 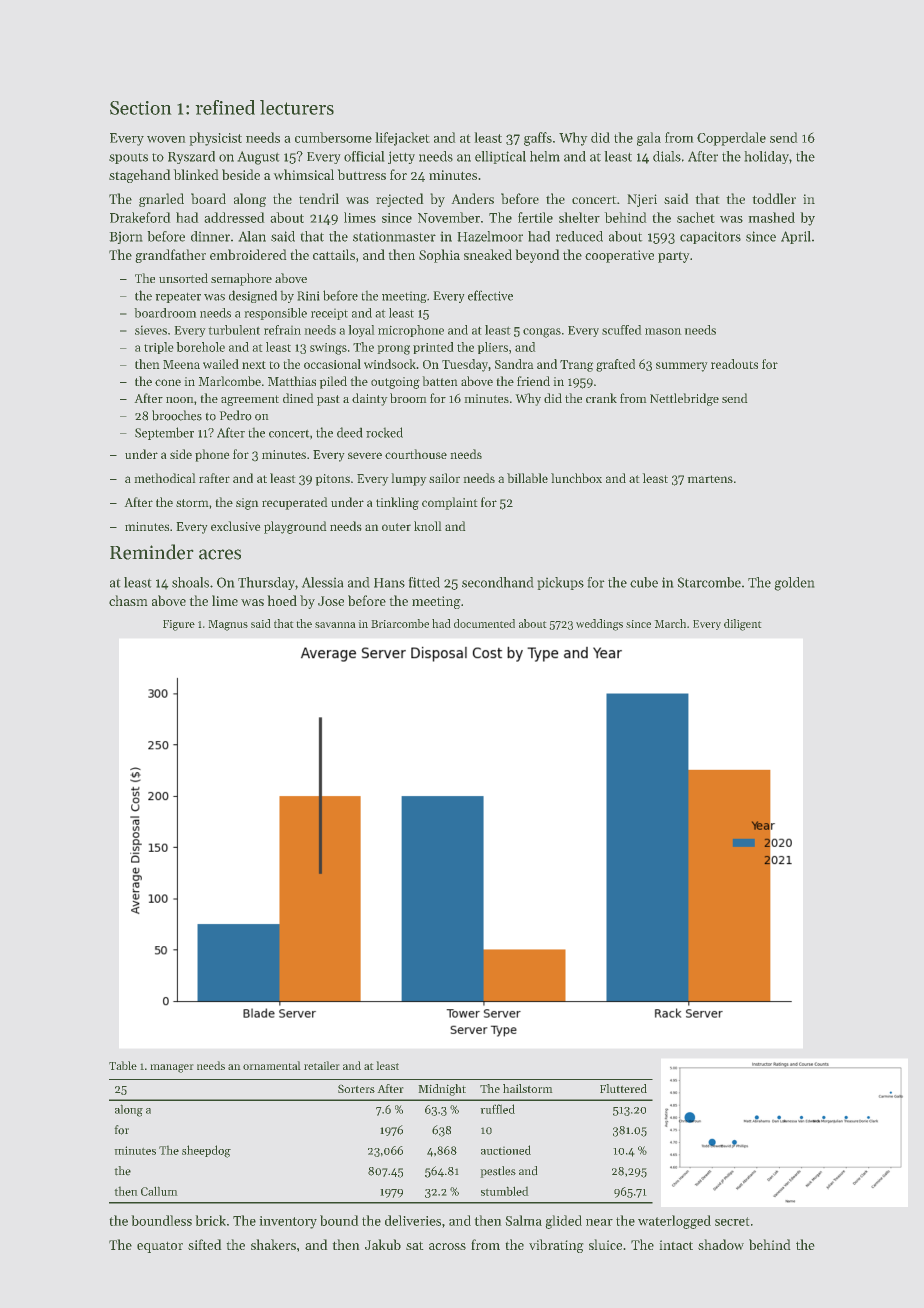 I want to click on chasm, so click(x=128, y=600).
